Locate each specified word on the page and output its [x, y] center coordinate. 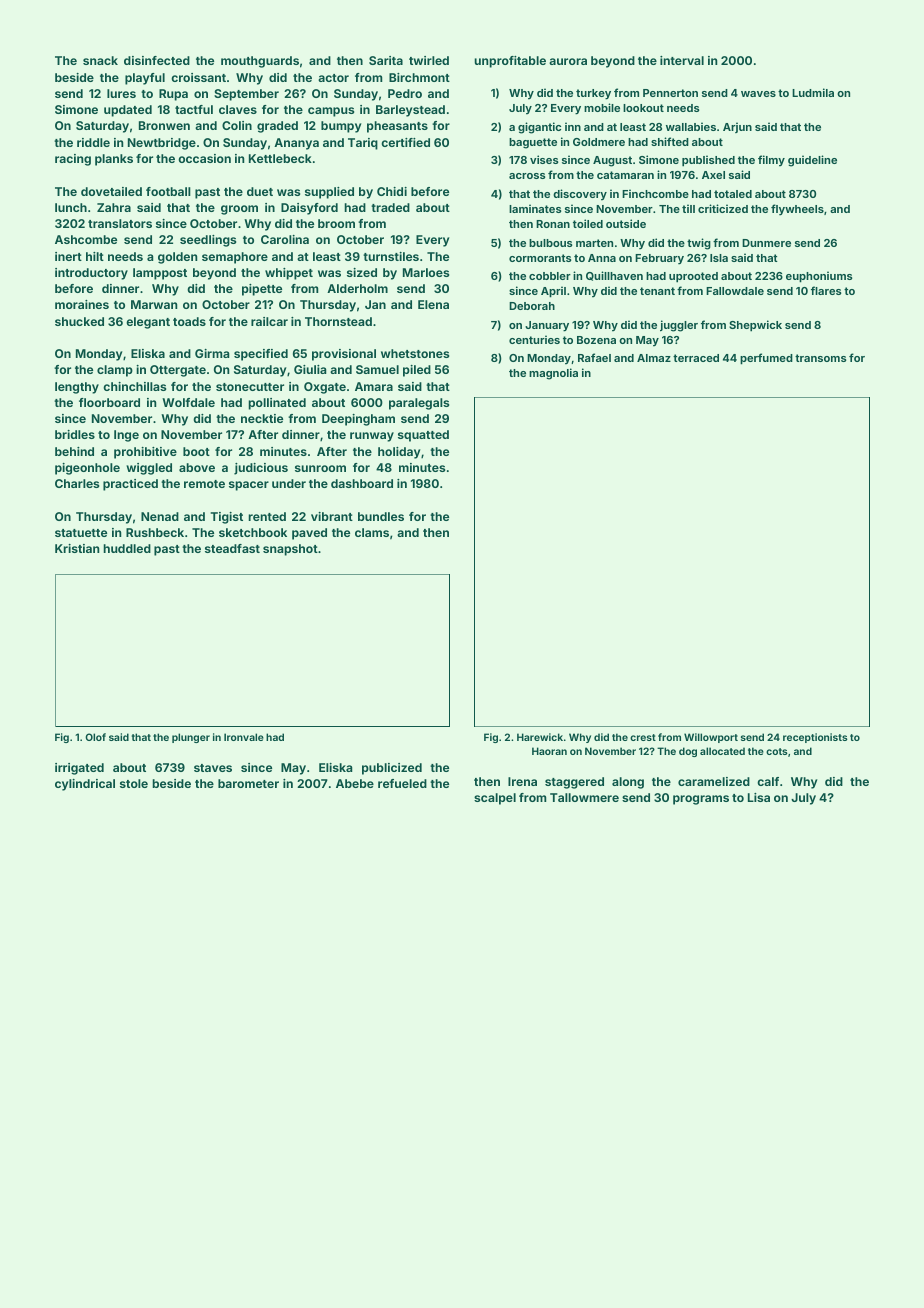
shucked [79, 321]
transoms [820, 358]
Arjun [737, 127]
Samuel [377, 369]
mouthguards [260, 62]
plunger [191, 738]
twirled [429, 60]
